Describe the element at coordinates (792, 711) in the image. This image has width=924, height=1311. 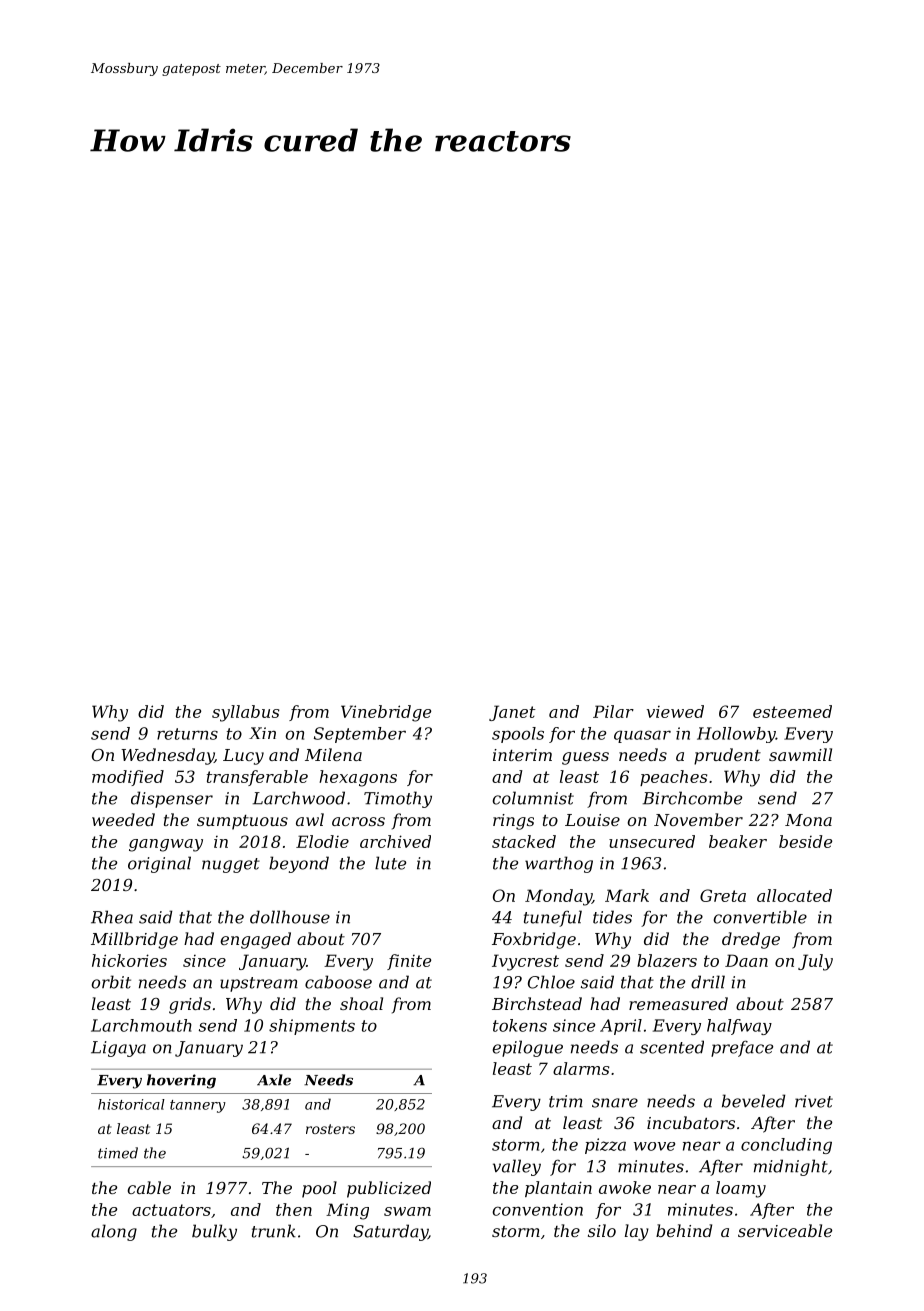
I see `esteemed` at that location.
